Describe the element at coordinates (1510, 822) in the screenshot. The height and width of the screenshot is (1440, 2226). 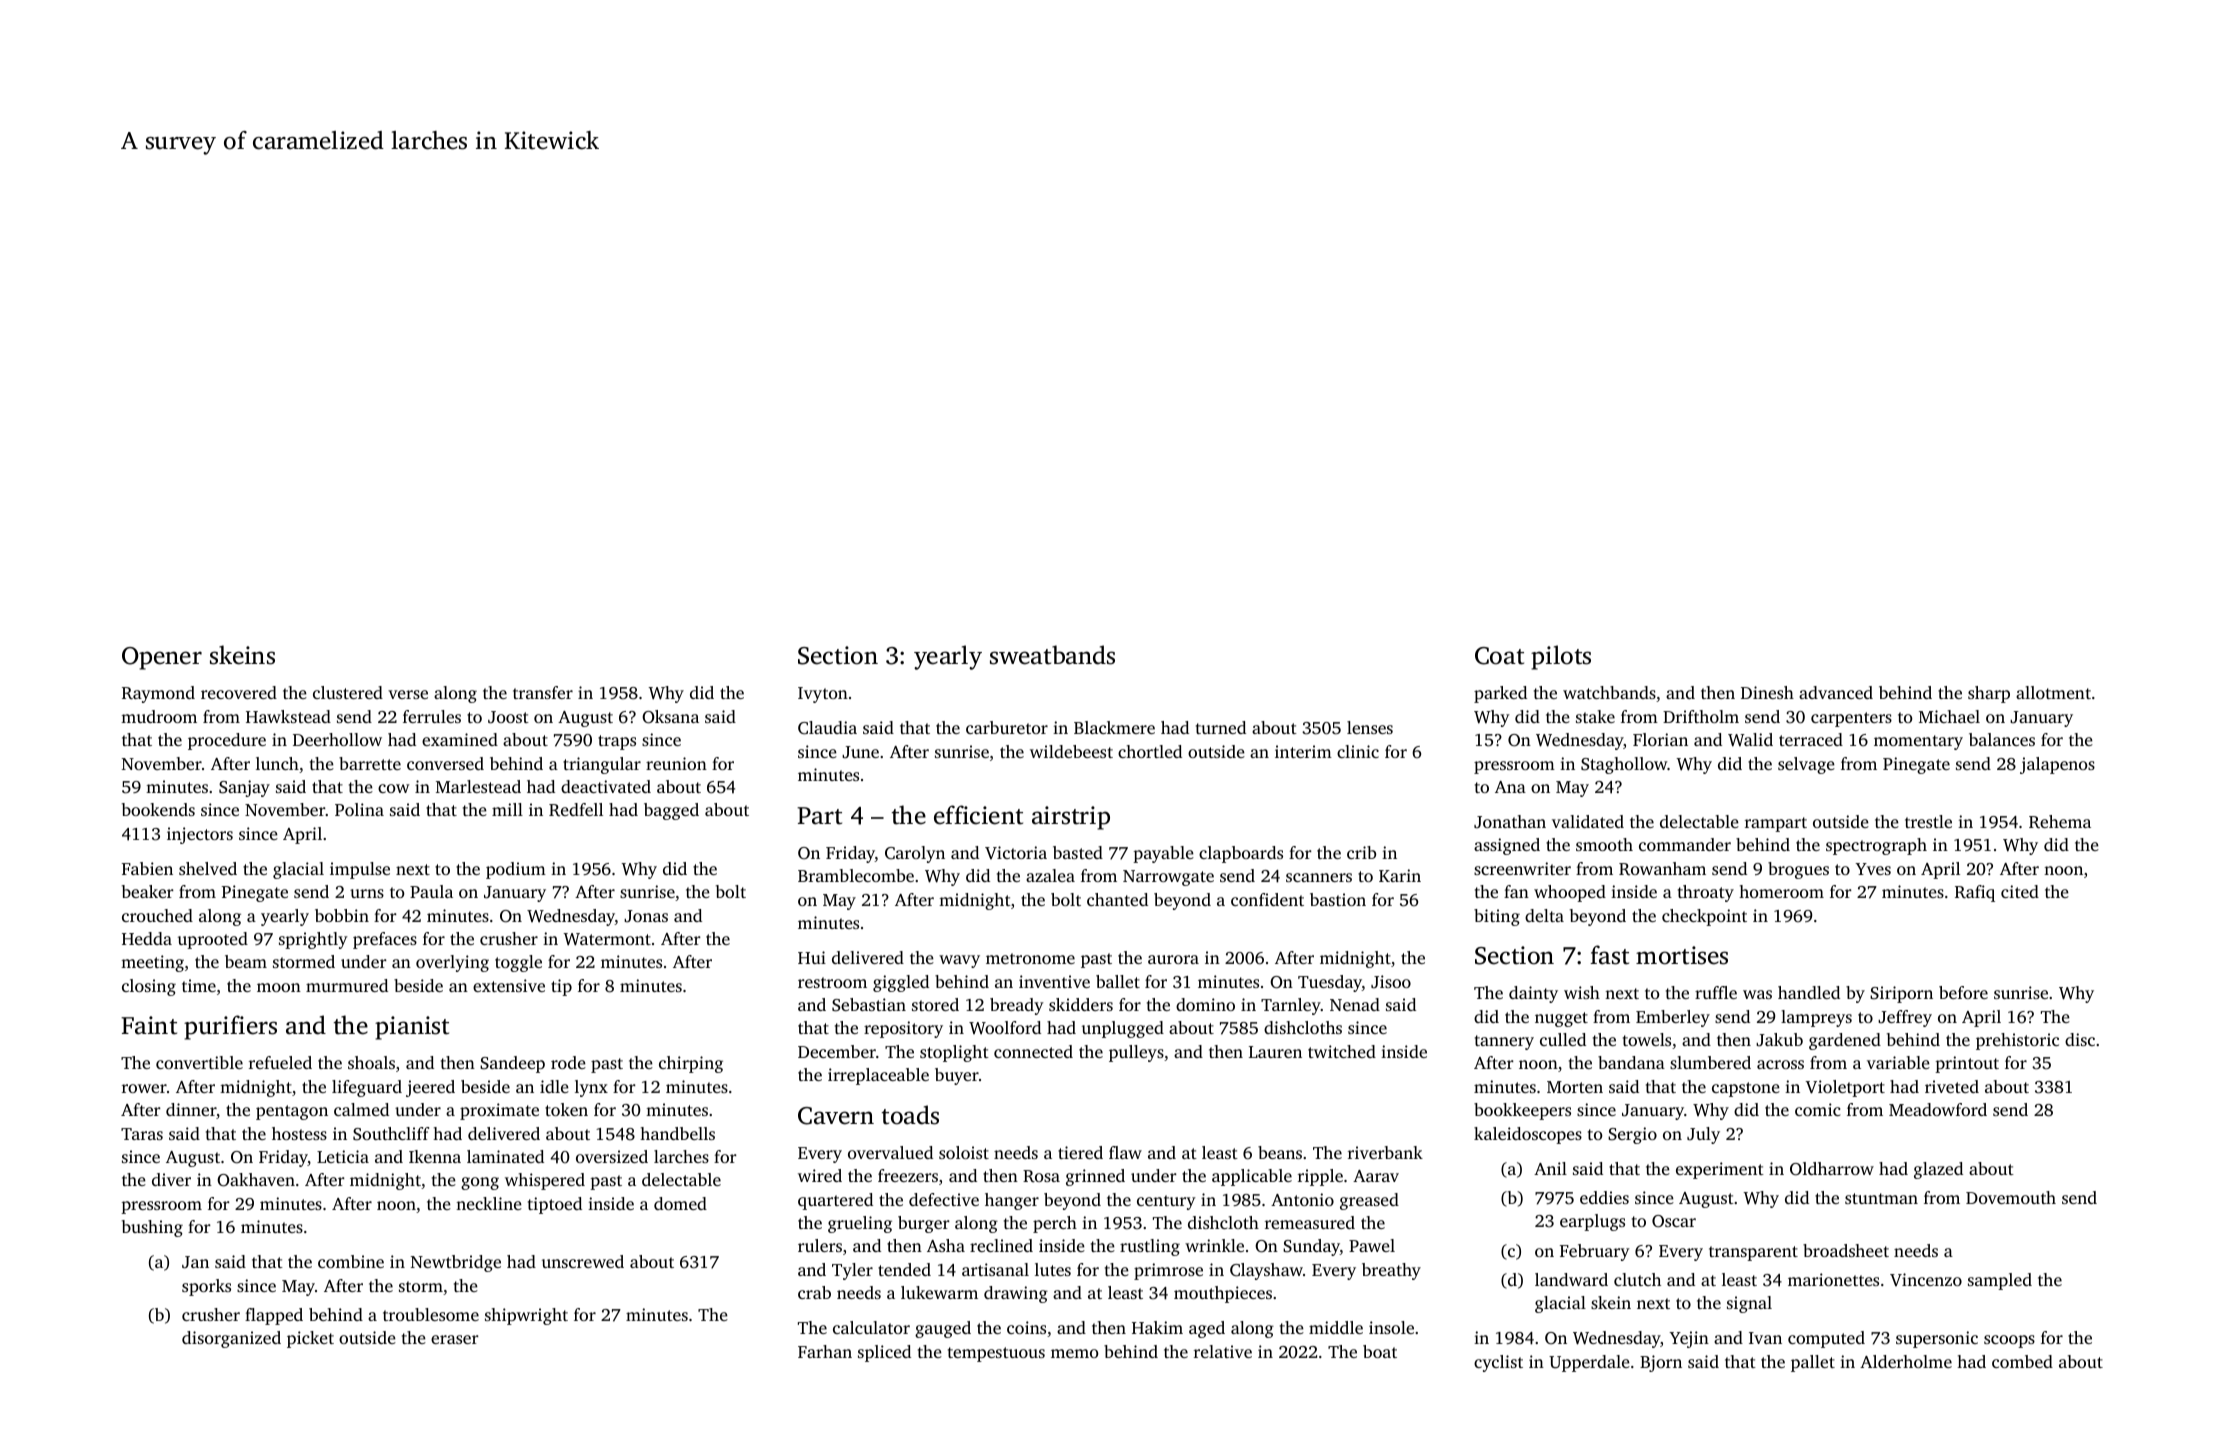
I see `Jonathan` at that location.
